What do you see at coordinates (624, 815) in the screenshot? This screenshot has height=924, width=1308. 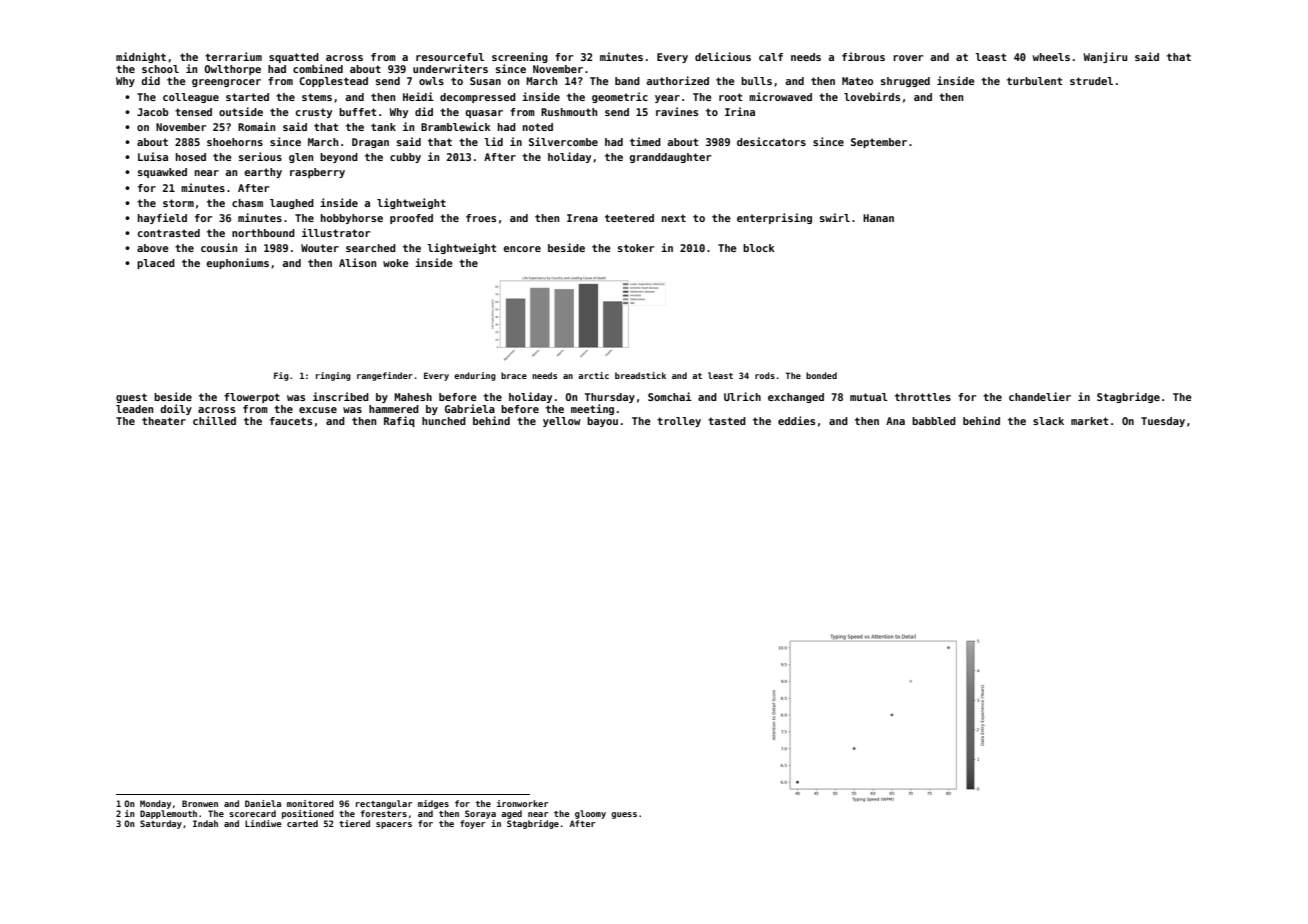 I see `guess` at bounding box center [624, 815].
